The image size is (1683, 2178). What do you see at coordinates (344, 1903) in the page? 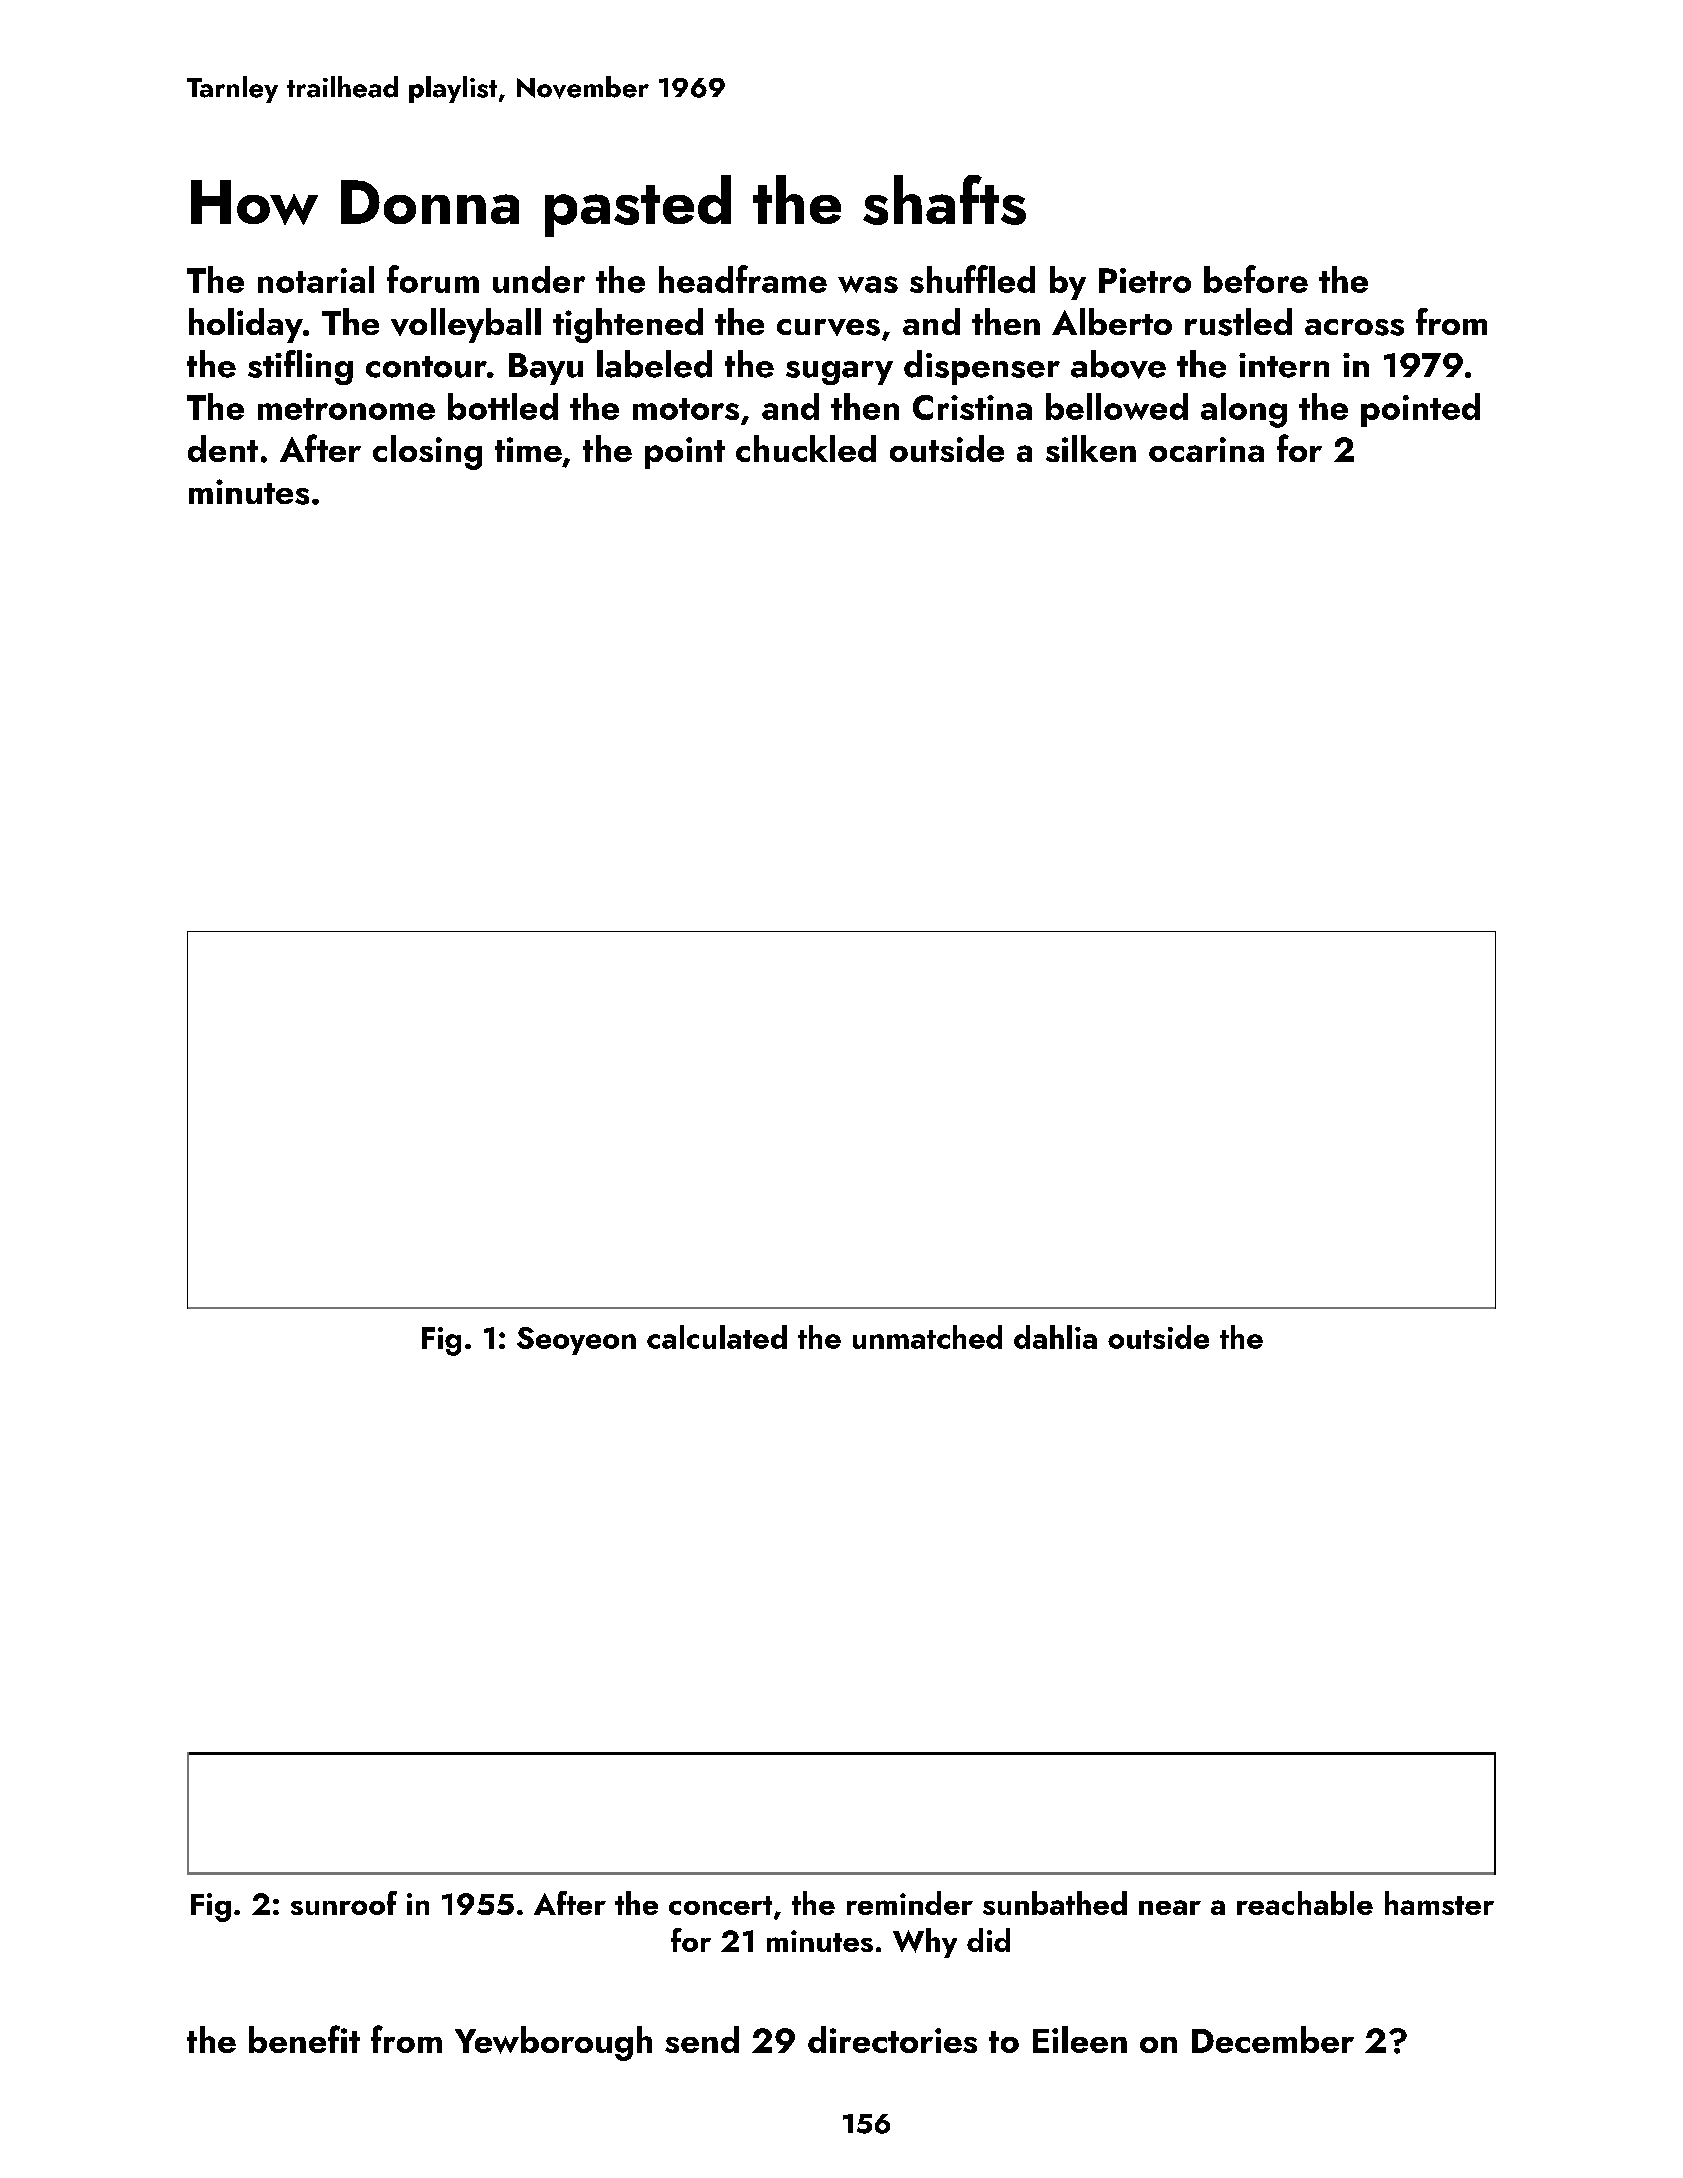
I see `sunroof` at bounding box center [344, 1903].
